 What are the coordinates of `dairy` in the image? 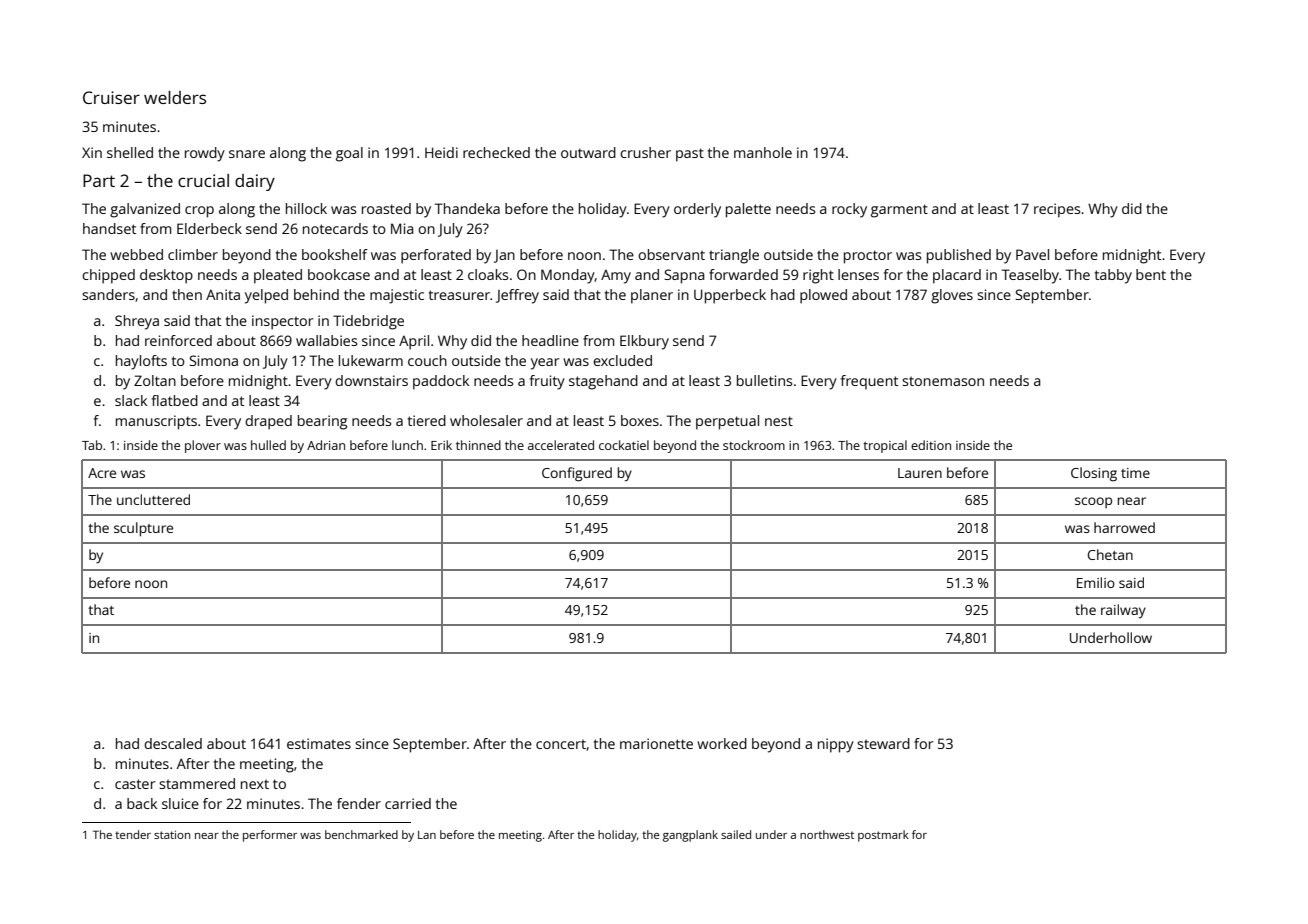 It's located at (255, 182).
